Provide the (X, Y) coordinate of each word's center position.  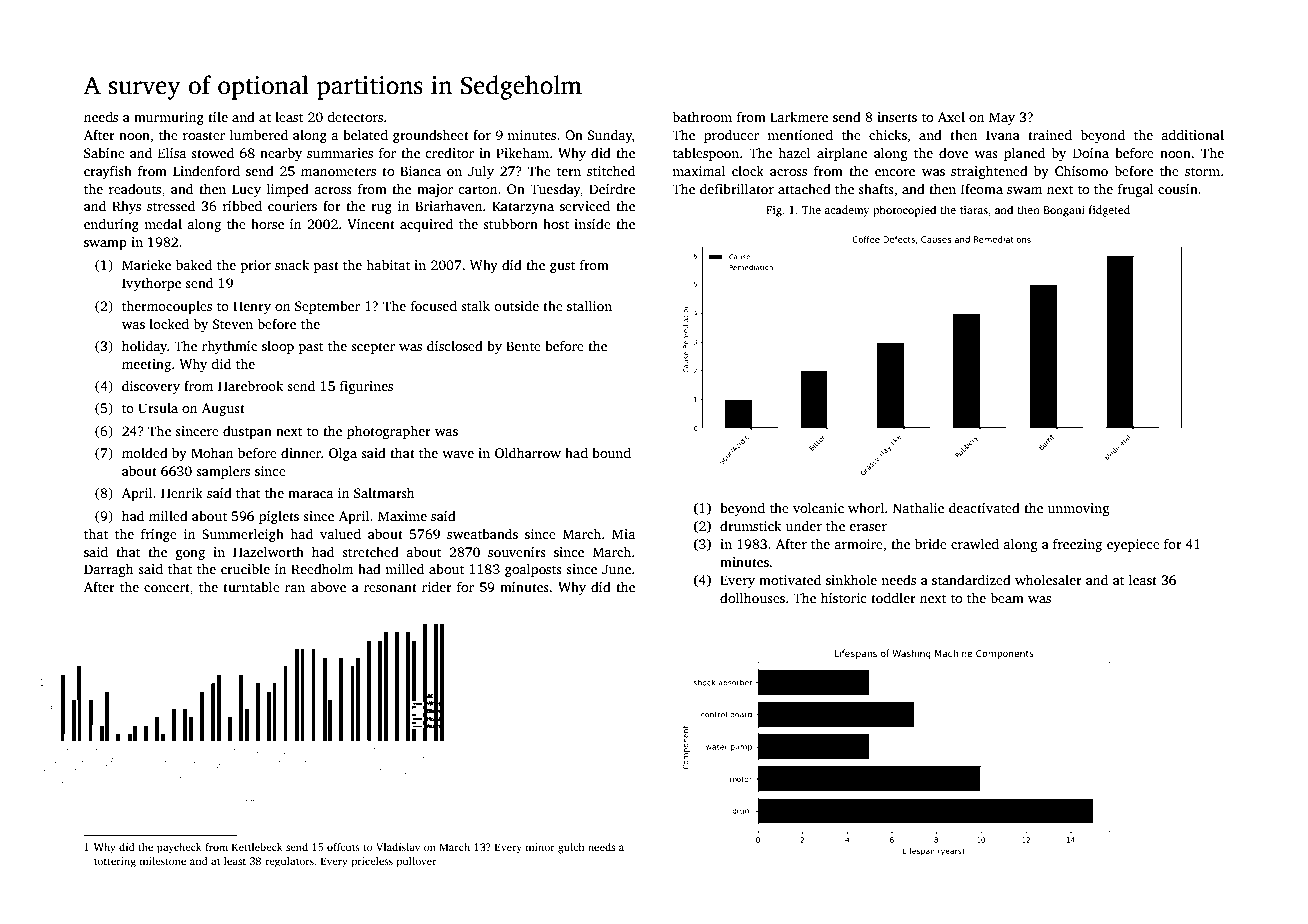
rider (437, 586)
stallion (589, 305)
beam (1007, 597)
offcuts (343, 847)
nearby (281, 154)
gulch (571, 848)
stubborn (510, 223)
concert (167, 587)
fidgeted (1109, 211)
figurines (366, 387)
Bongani (1064, 211)
